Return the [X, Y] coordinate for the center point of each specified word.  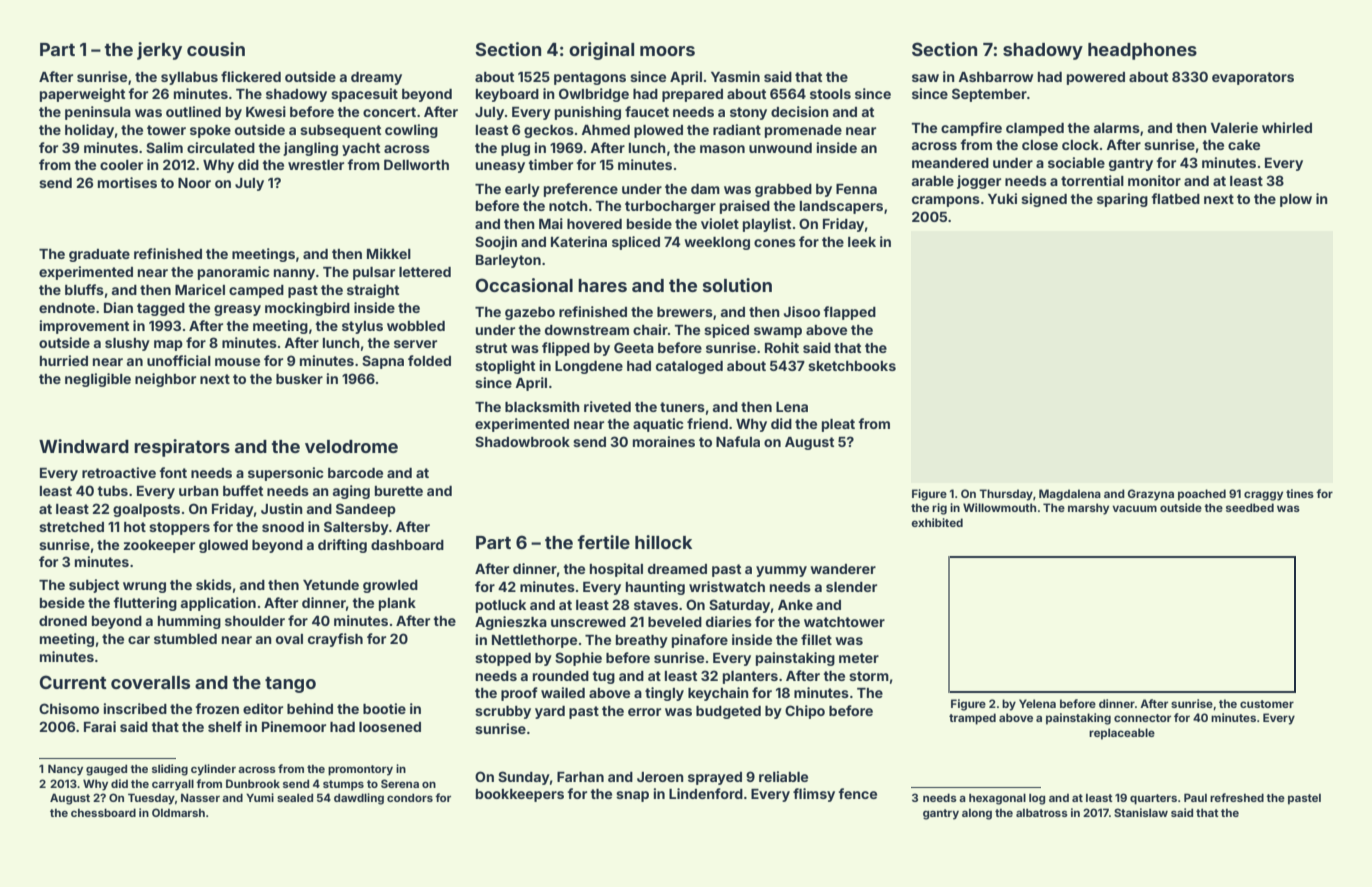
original [601, 51]
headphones [1142, 51]
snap [632, 796]
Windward [84, 446]
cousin [216, 49]
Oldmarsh [178, 812]
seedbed [1250, 507]
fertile [603, 542]
